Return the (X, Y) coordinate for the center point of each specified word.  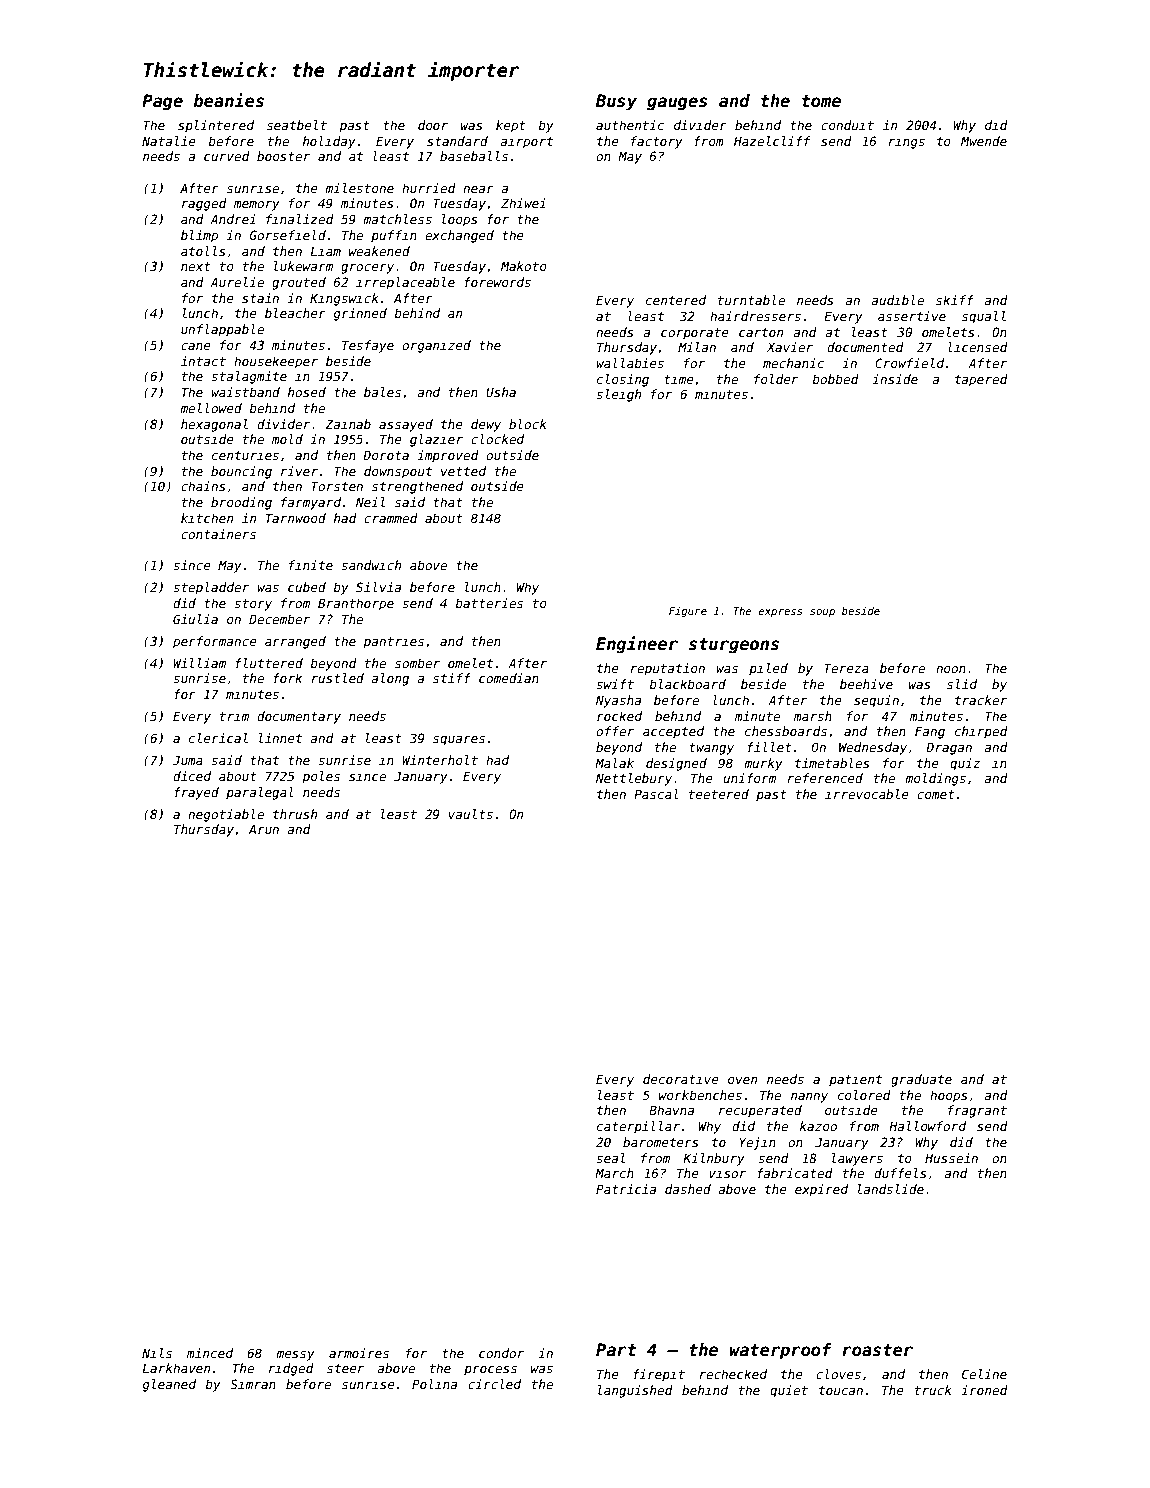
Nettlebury (634, 779)
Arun (264, 829)
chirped (981, 732)
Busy (616, 102)
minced (210, 1353)
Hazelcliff (772, 141)
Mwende (984, 141)
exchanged (459, 236)
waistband (245, 392)
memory (257, 206)
